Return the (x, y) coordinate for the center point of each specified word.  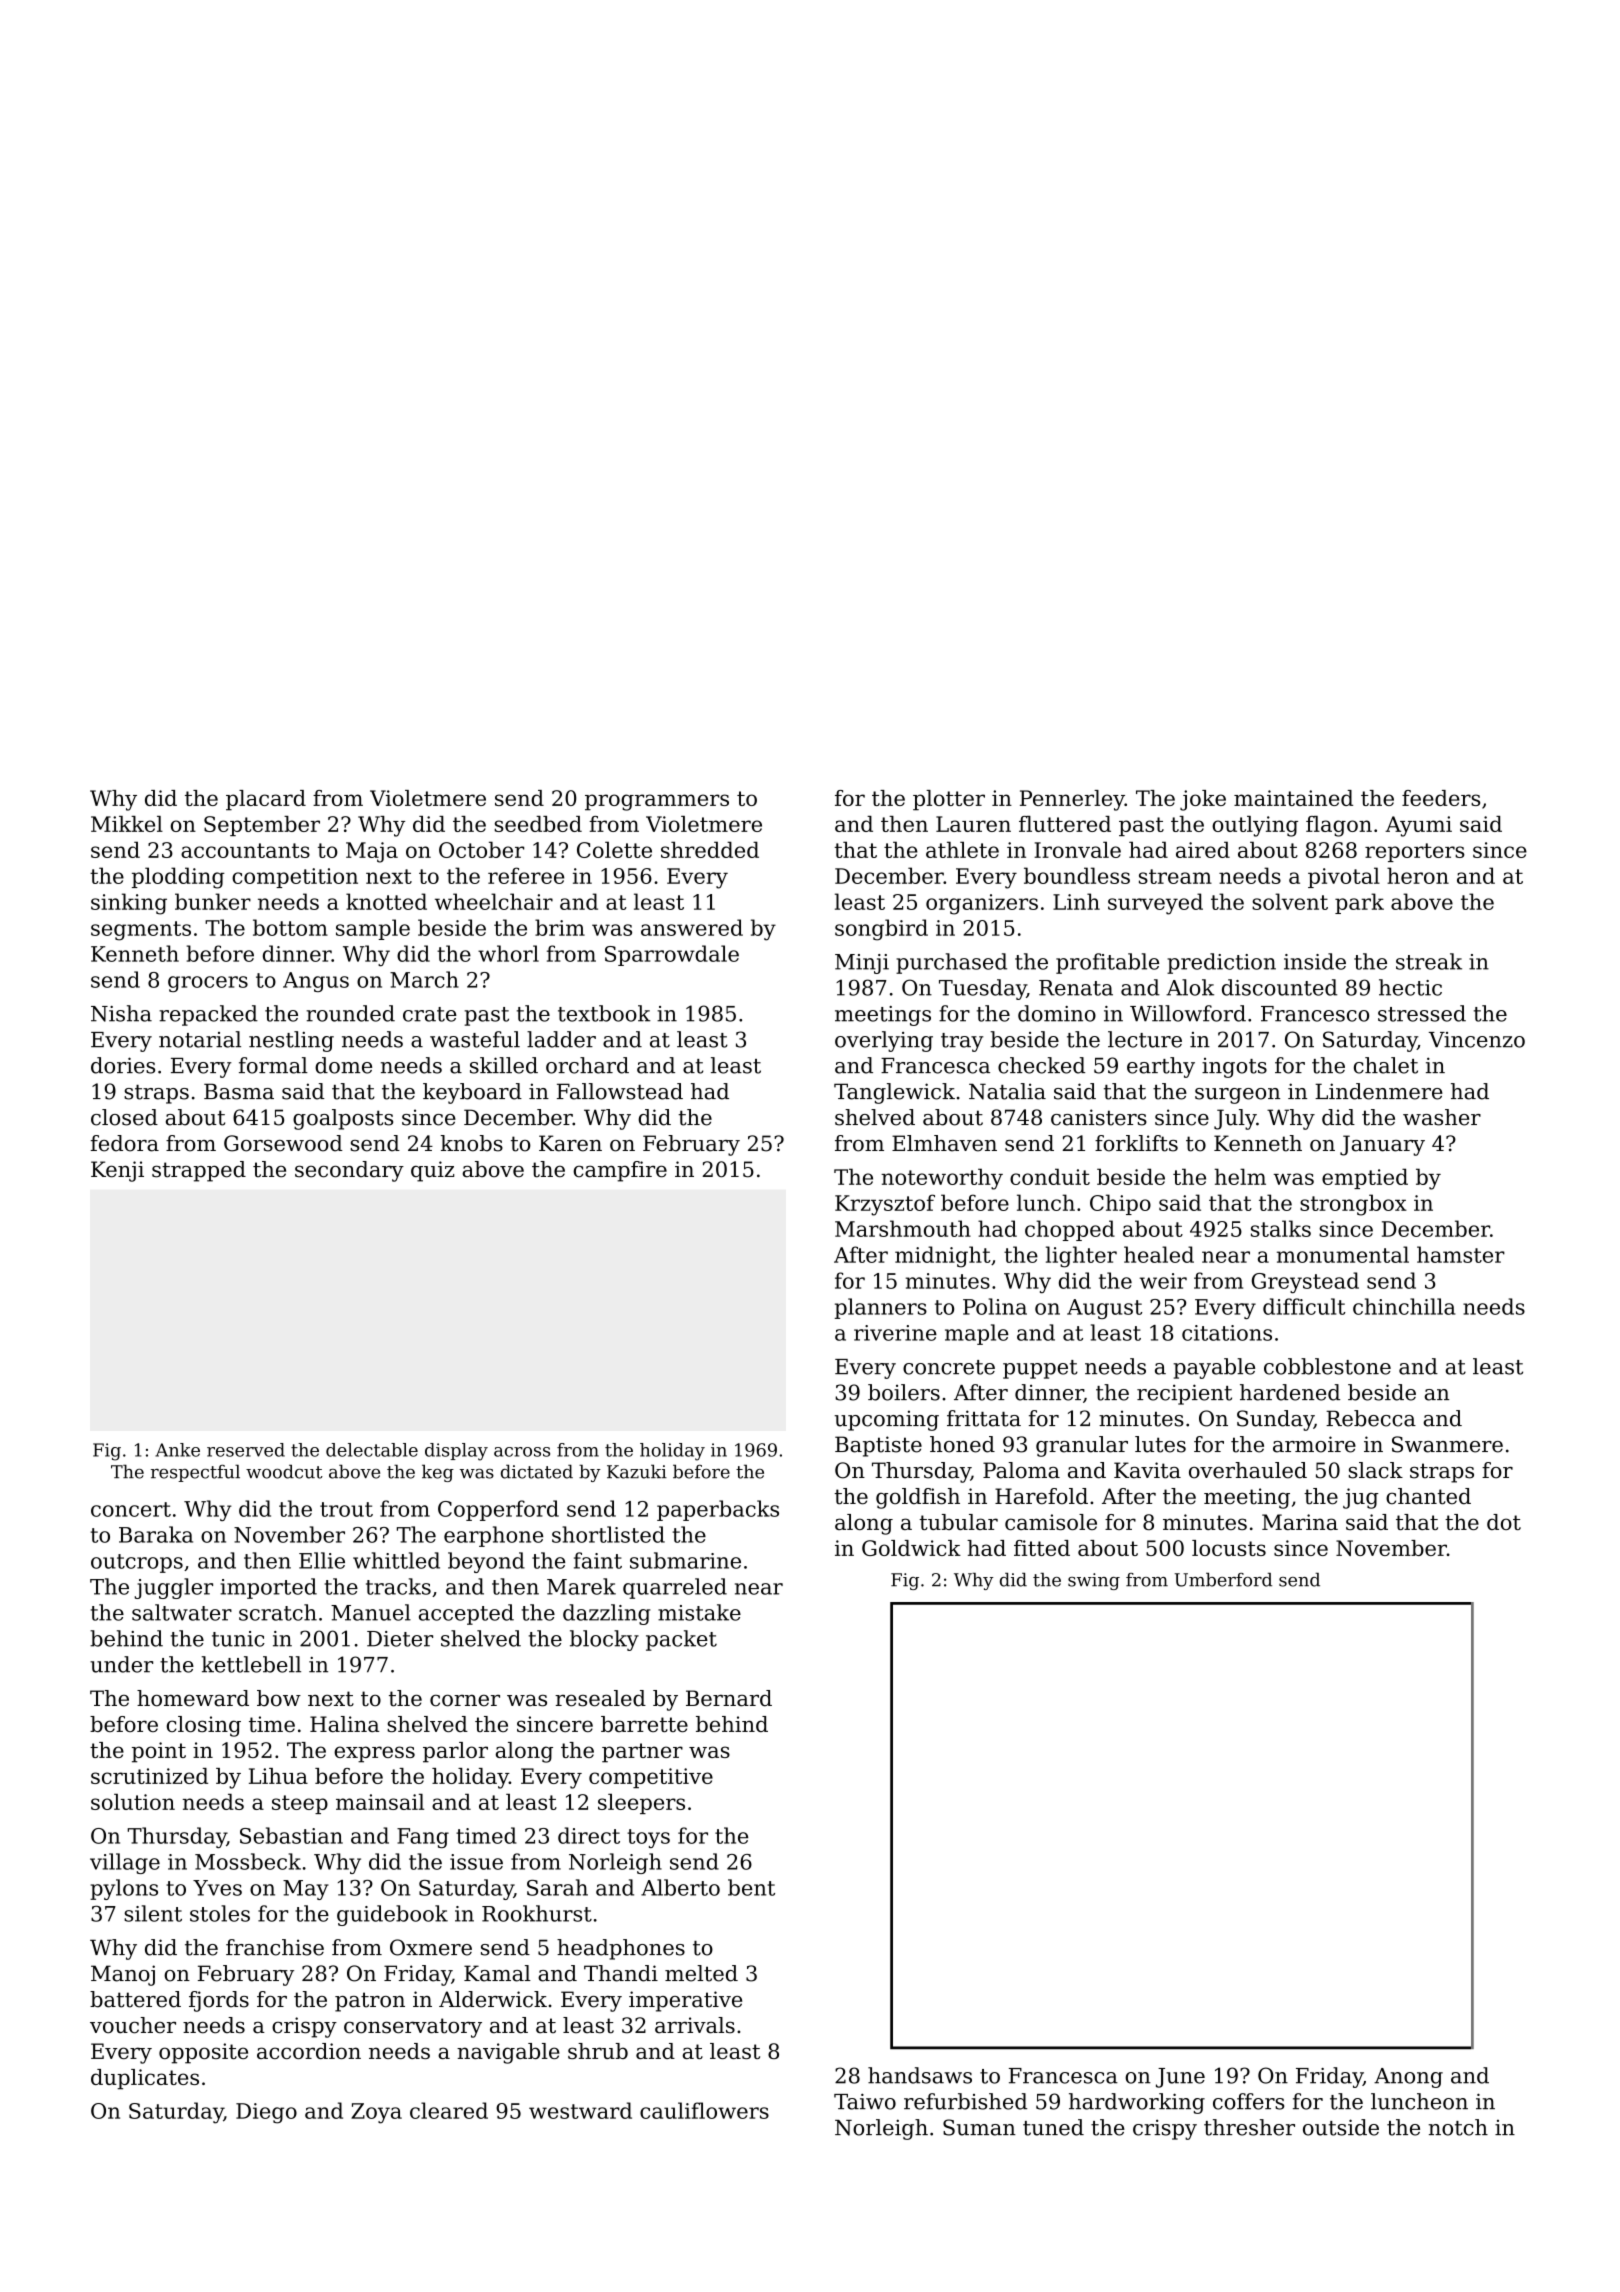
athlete (962, 849)
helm (1240, 1176)
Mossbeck (248, 1861)
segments (141, 931)
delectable (372, 1450)
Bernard (729, 1698)
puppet (1040, 1369)
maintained (1293, 798)
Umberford (1223, 1580)
